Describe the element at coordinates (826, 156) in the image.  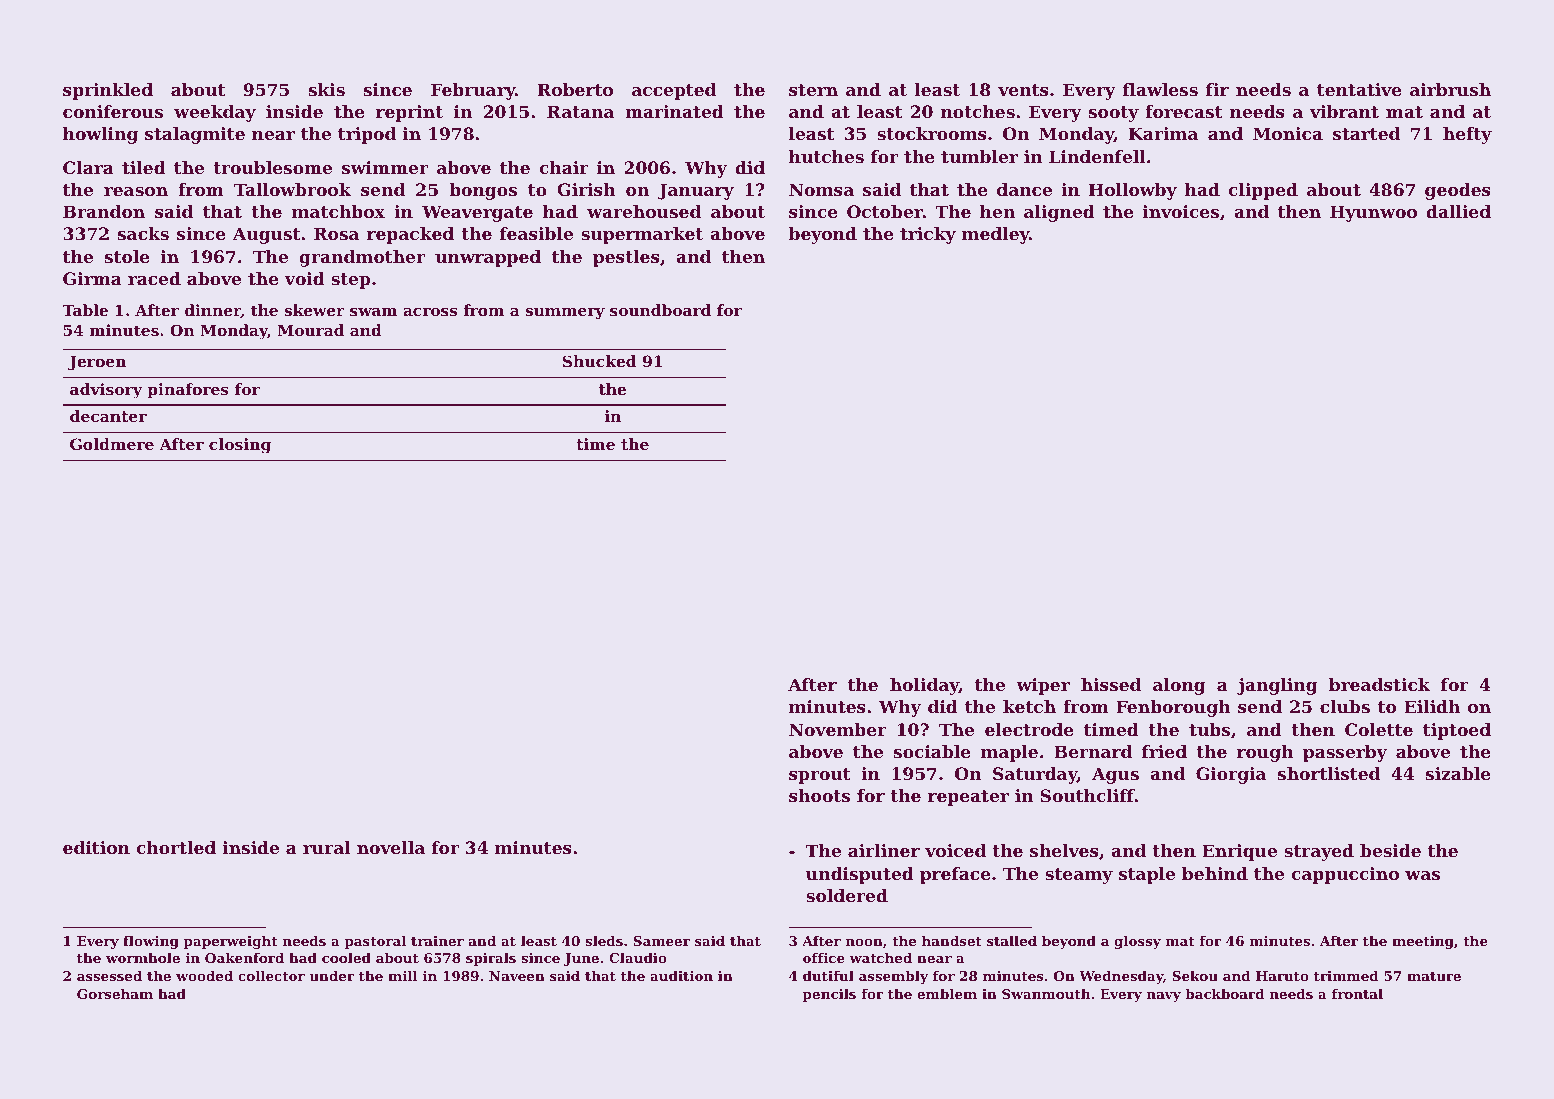
I see `hutches` at that location.
